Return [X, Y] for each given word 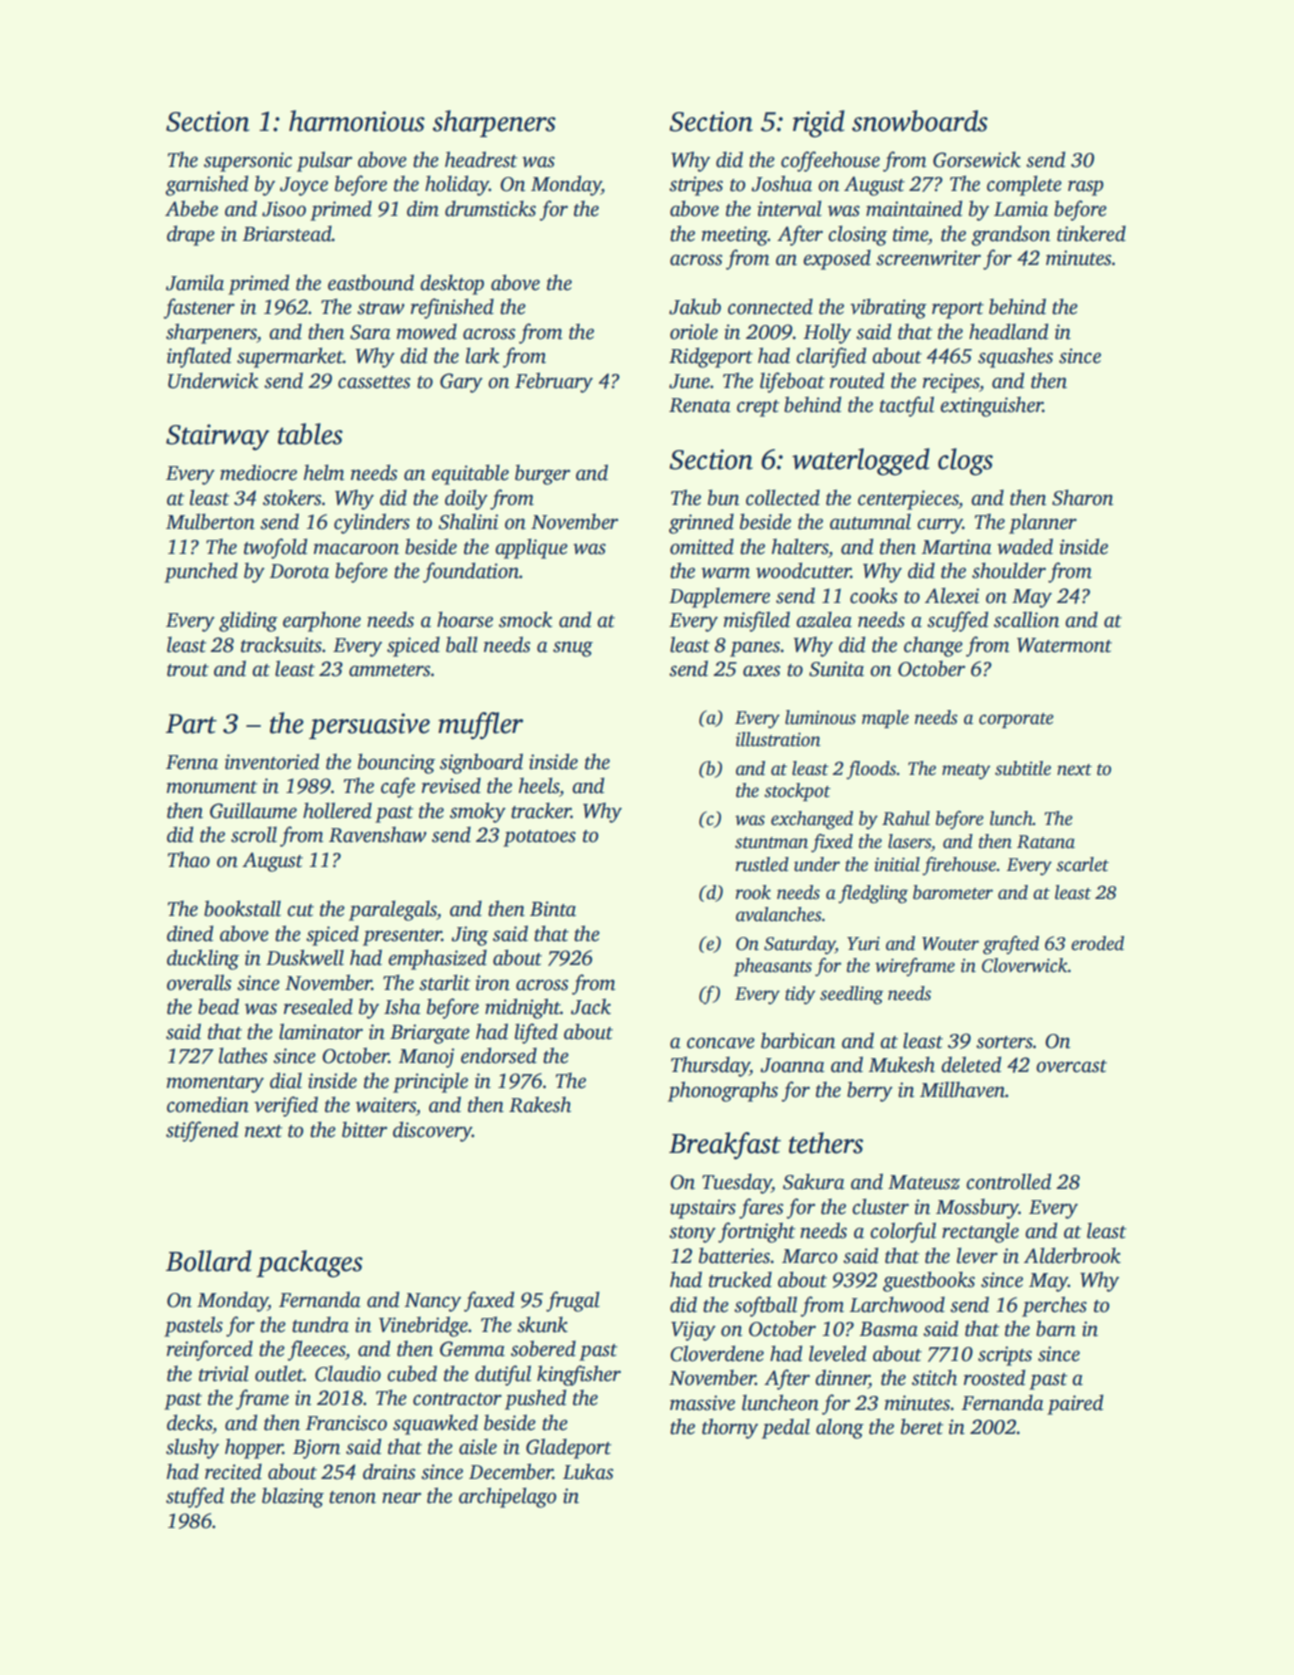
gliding [248, 621]
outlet [279, 1373]
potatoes [539, 838]
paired [1075, 1404]
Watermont [1064, 645]
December [511, 1471]
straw [381, 308]
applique [531, 548]
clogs [965, 462]
